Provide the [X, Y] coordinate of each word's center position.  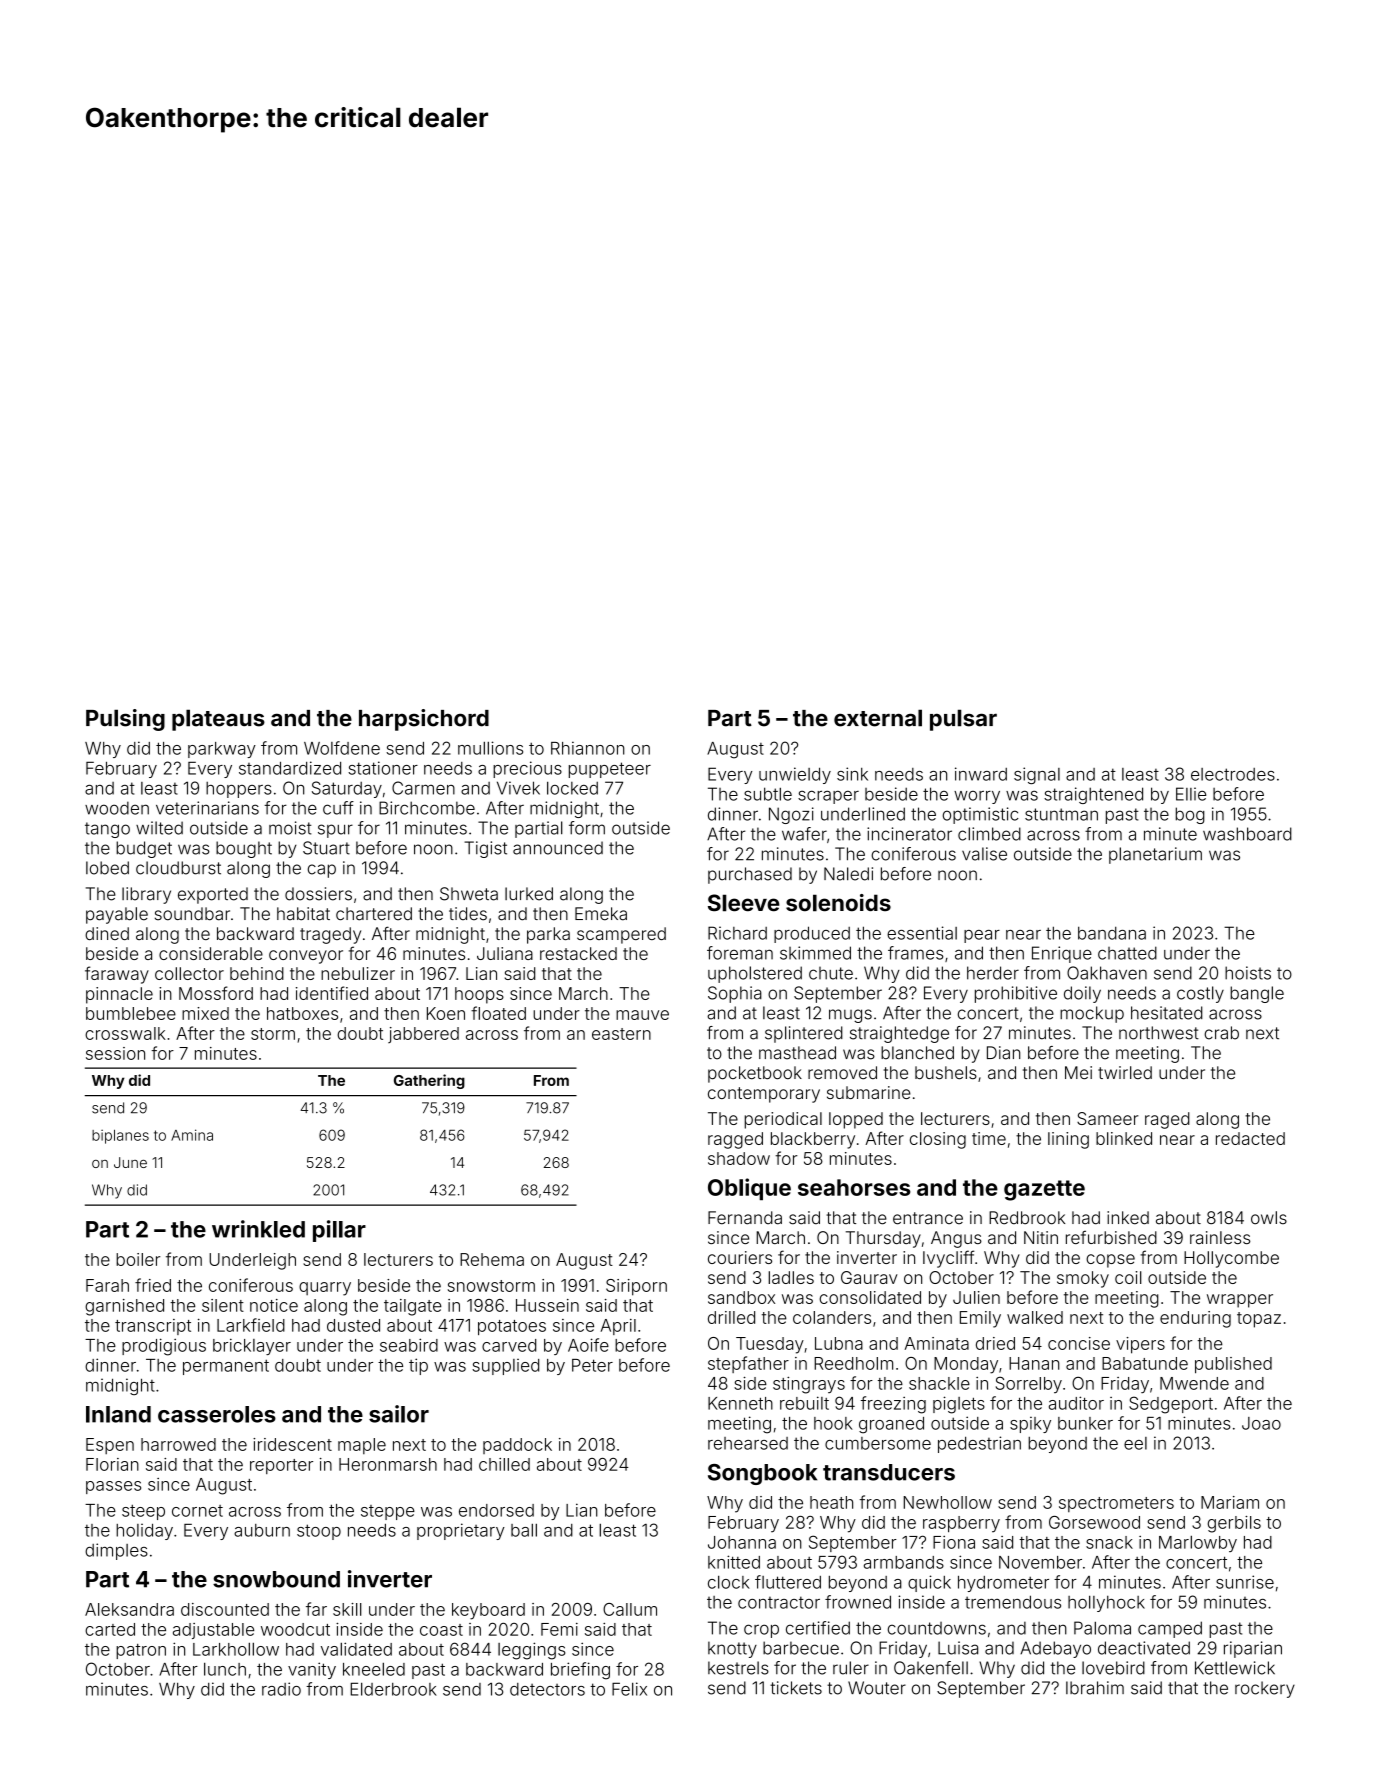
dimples [116, 1551]
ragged [735, 1140]
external [878, 718]
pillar [339, 1231]
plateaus [218, 720]
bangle [1257, 994]
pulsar [963, 720]
